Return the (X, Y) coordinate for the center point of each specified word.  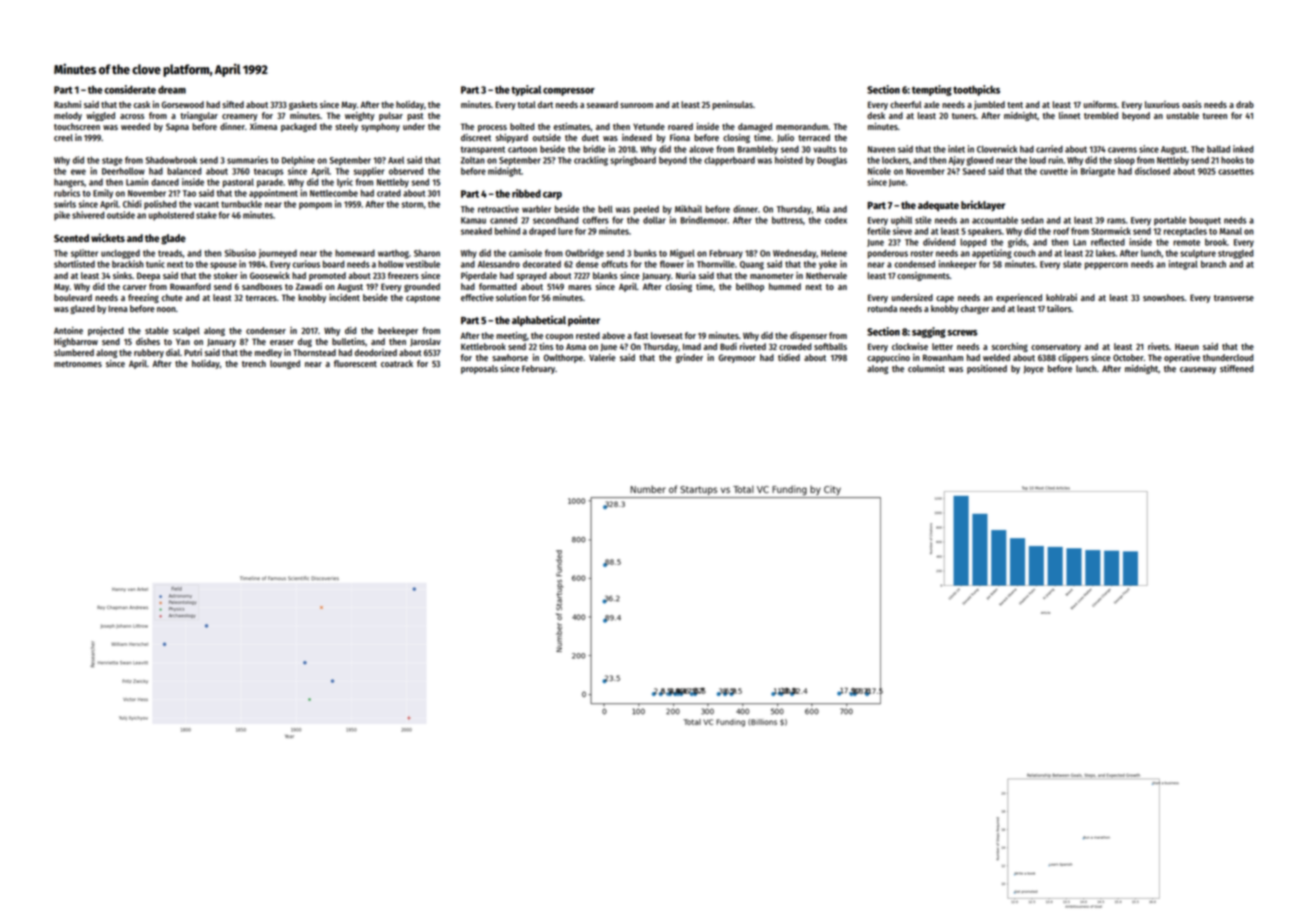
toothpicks (976, 90)
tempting (932, 90)
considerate (130, 89)
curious (306, 264)
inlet (956, 149)
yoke (828, 265)
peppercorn (1106, 266)
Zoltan (473, 160)
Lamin (137, 182)
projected (106, 331)
